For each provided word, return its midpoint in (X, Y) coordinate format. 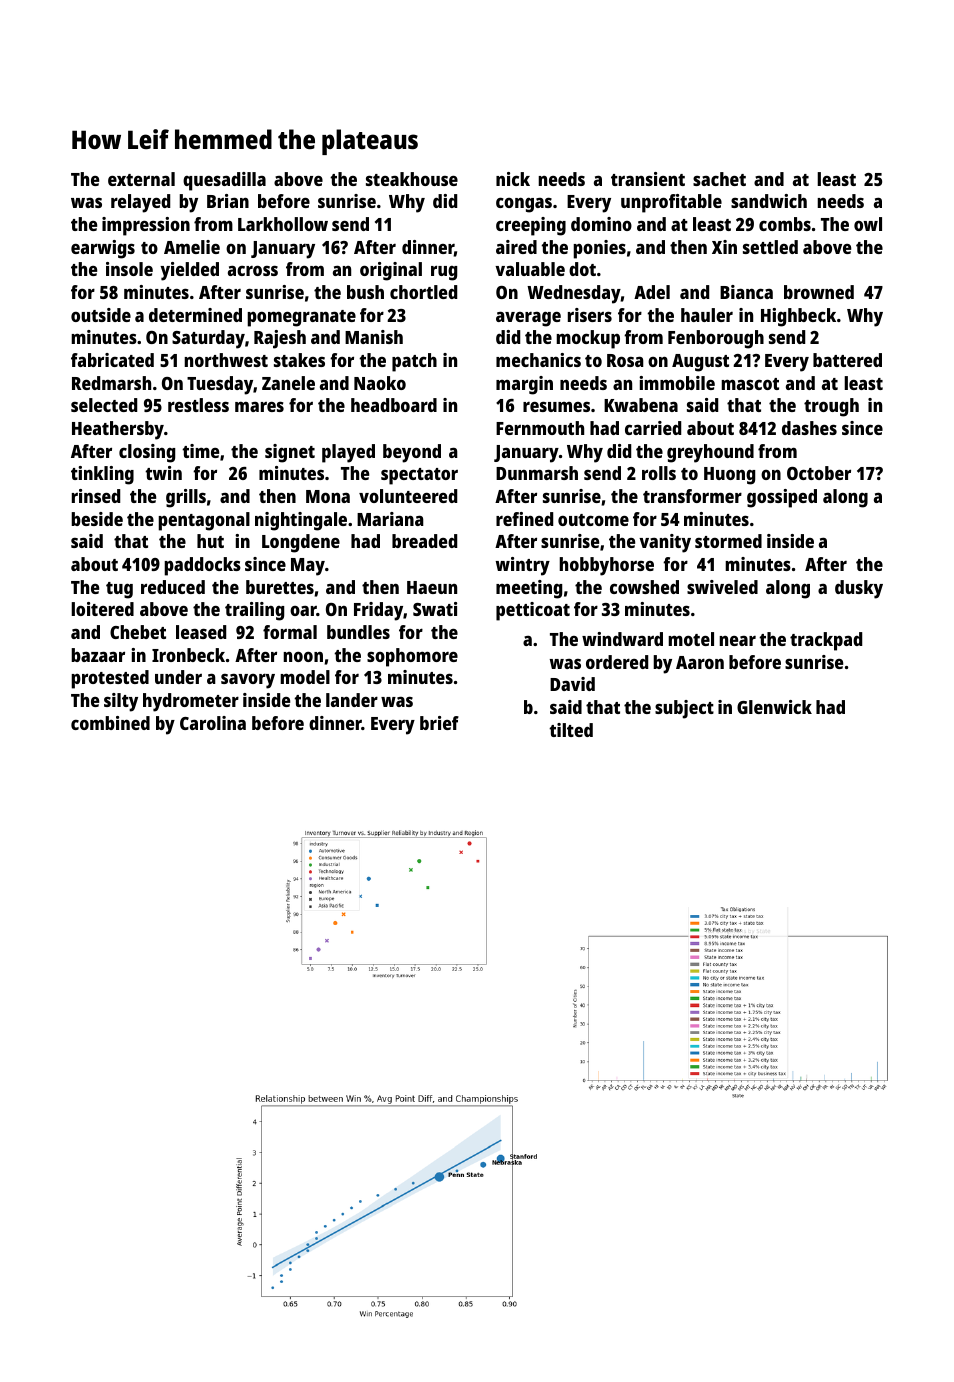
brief (439, 723)
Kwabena (641, 405)
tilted (571, 730)
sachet (719, 179)
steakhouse (412, 179)
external (141, 179)
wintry (523, 566)
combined (110, 723)
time (200, 451)
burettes (280, 587)
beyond (412, 453)
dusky (859, 589)
